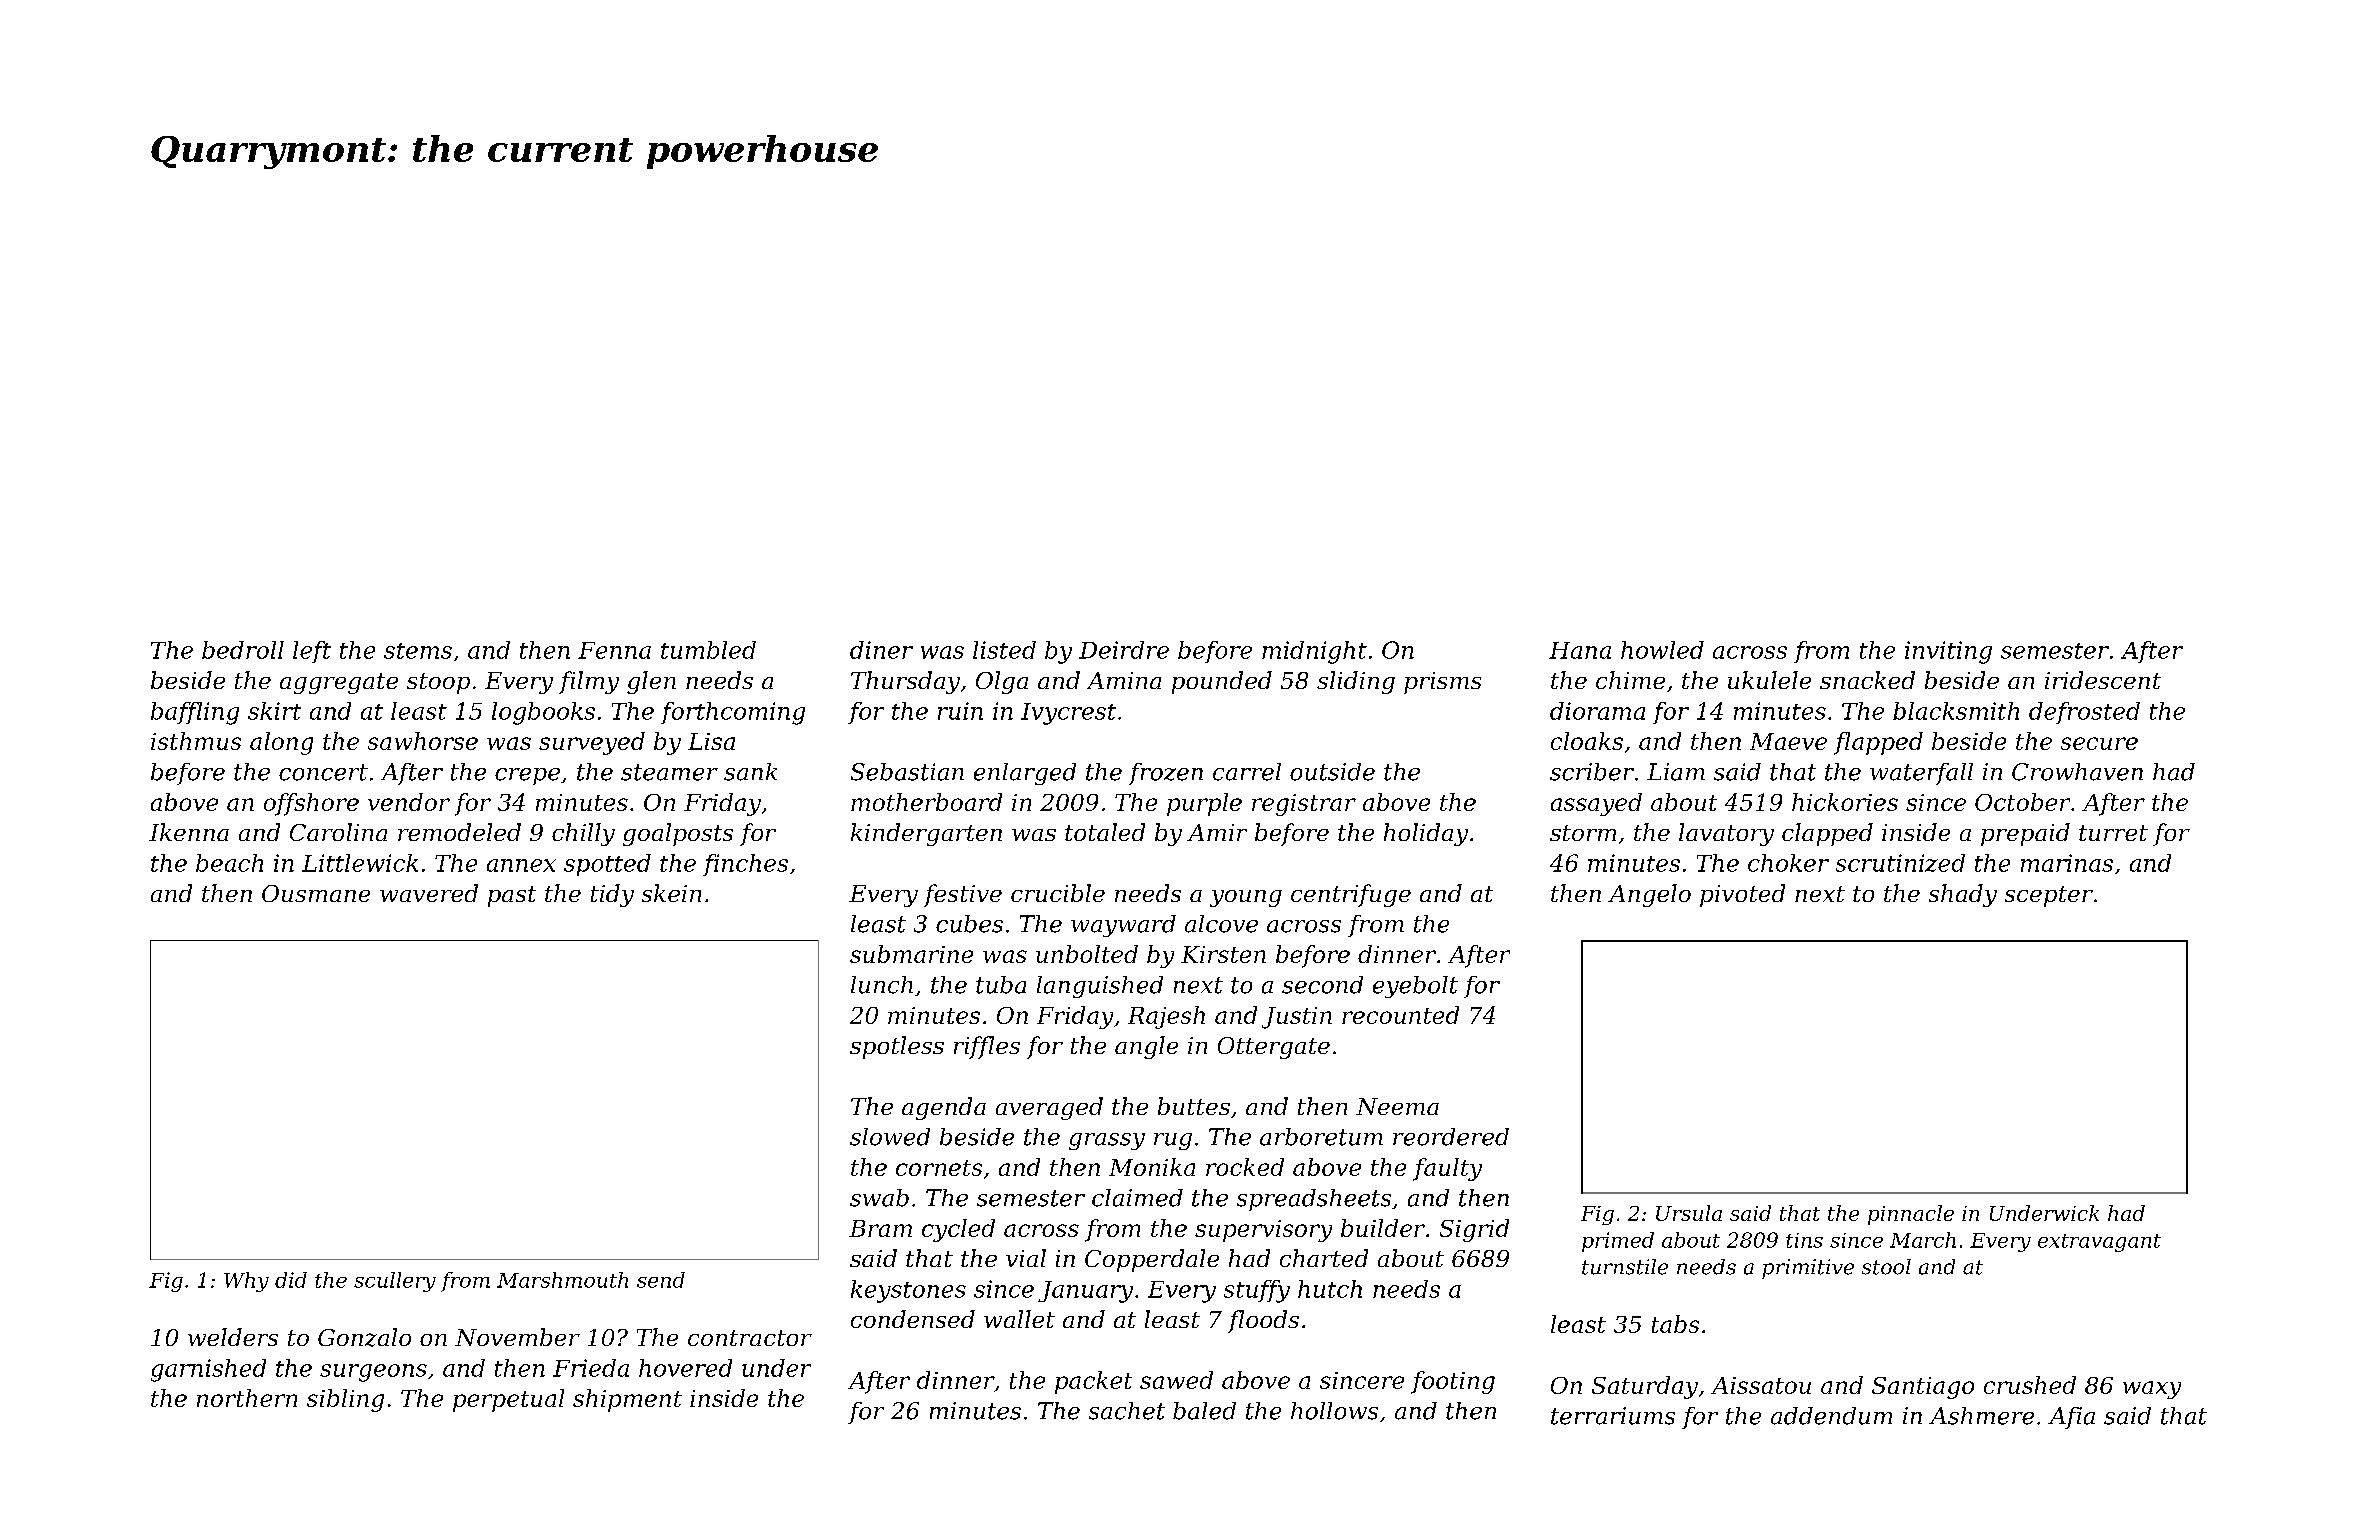 This screenshot has height=1533, width=2369. I want to click on prepaid, so click(2025, 834).
